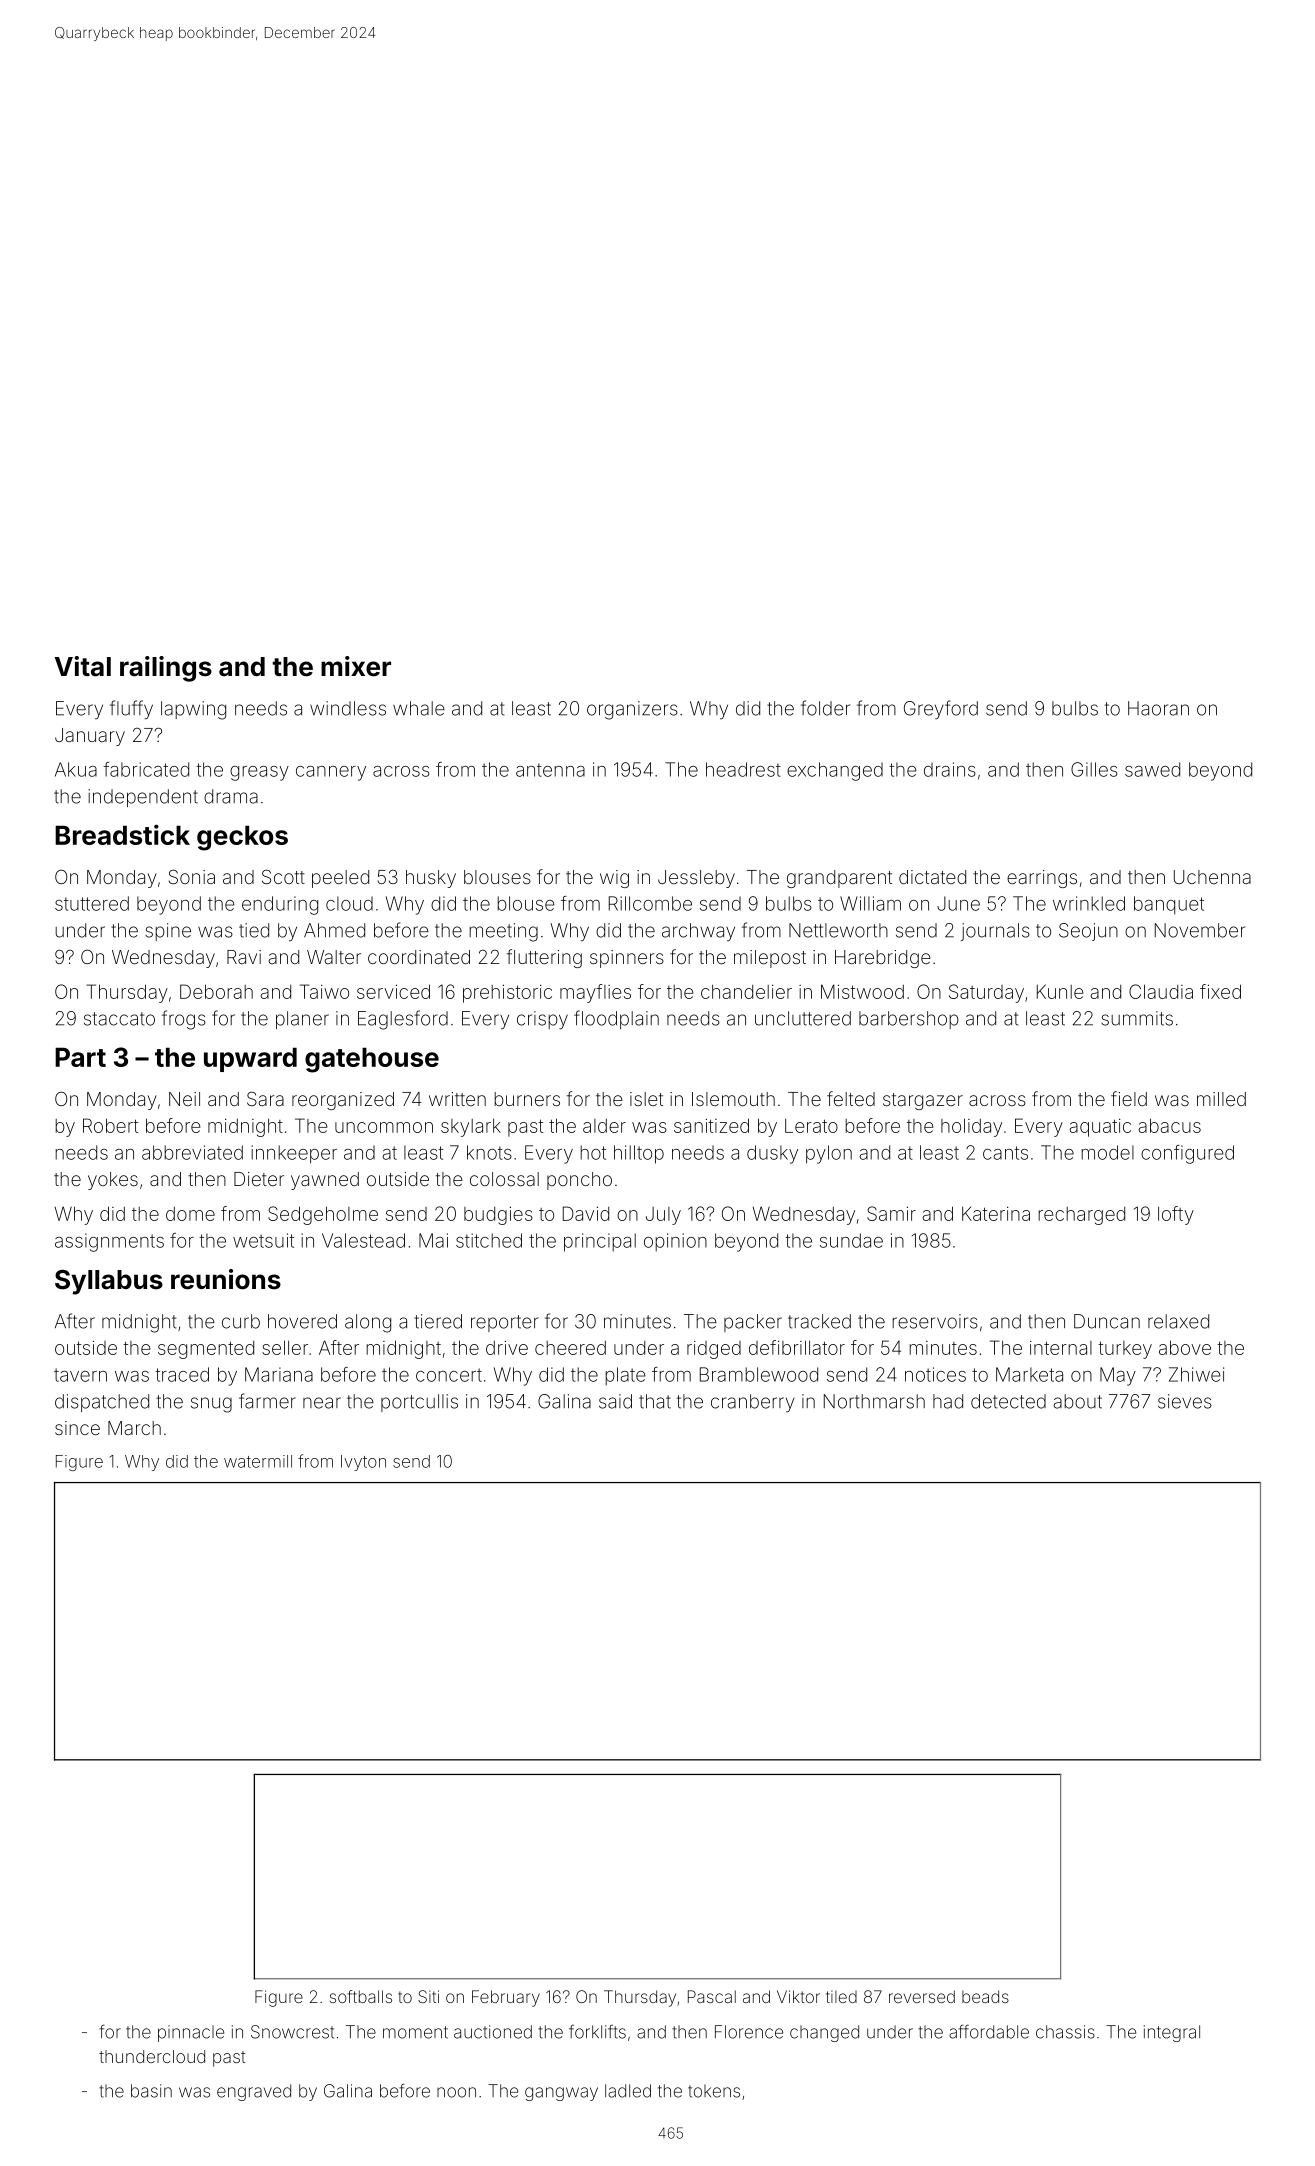 The width and height of the document is (1315, 2166). What do you see at coordinates (363, 1463) in the document?
I see `Ivyton` at bounding box center [363, 1463].
